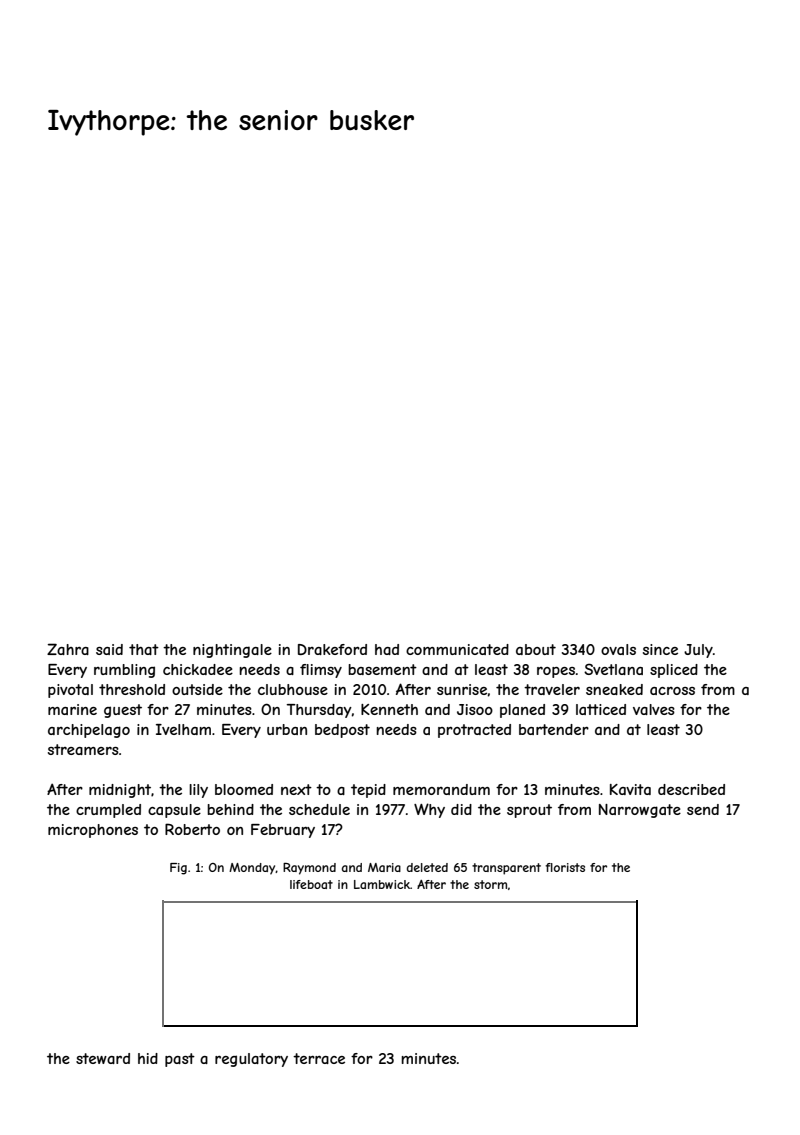 The image size is (800, 1135). Describe the element at coordinates (232, 651) in the image. I see `nightingale` at that location.
